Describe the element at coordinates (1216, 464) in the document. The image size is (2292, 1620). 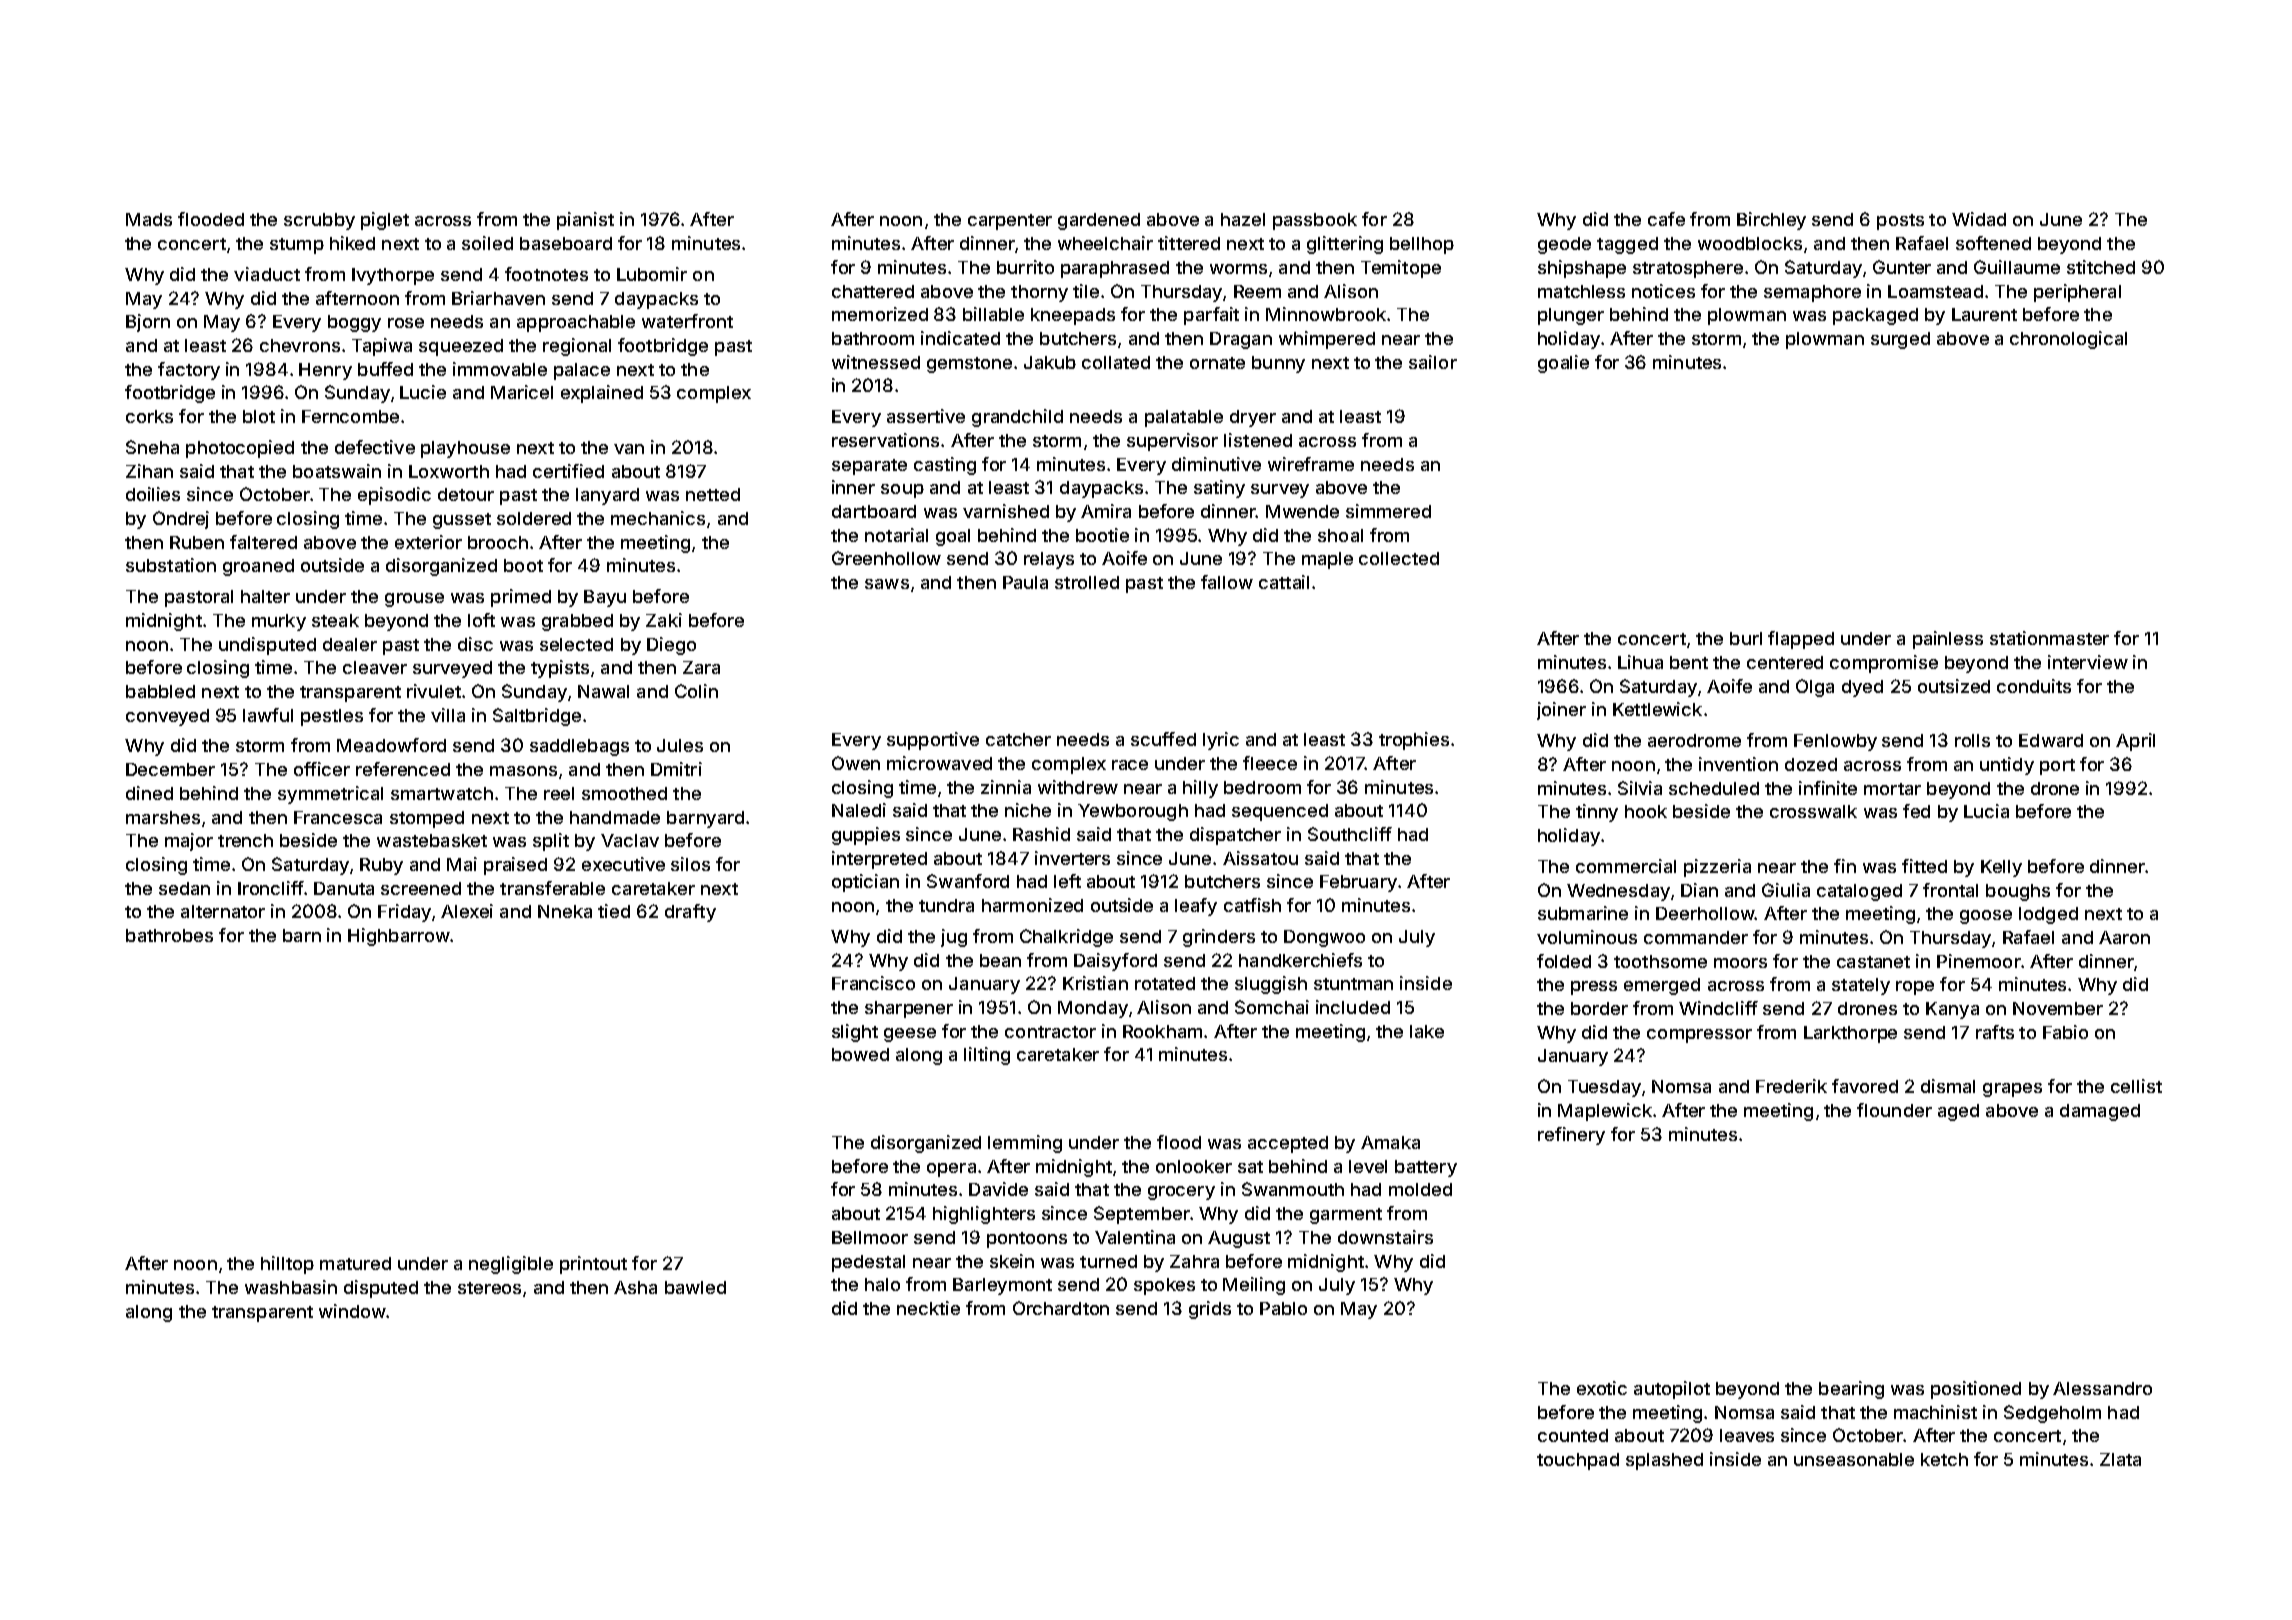
I see `diminutive` at that location.
